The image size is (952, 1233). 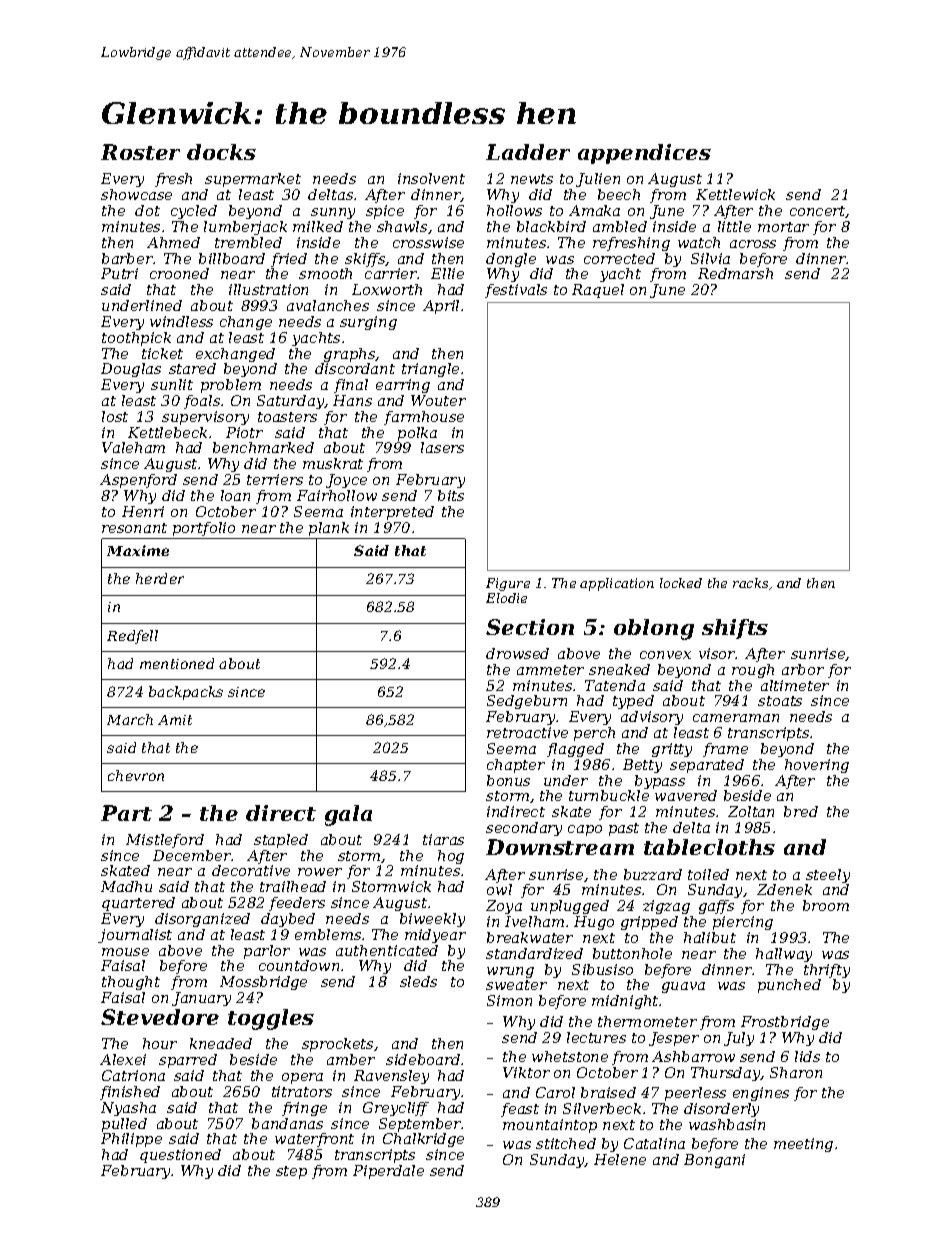 What do you see at coordinates (418, 981) in the page?
I see `sleds` at bounding box center [418, 981].
